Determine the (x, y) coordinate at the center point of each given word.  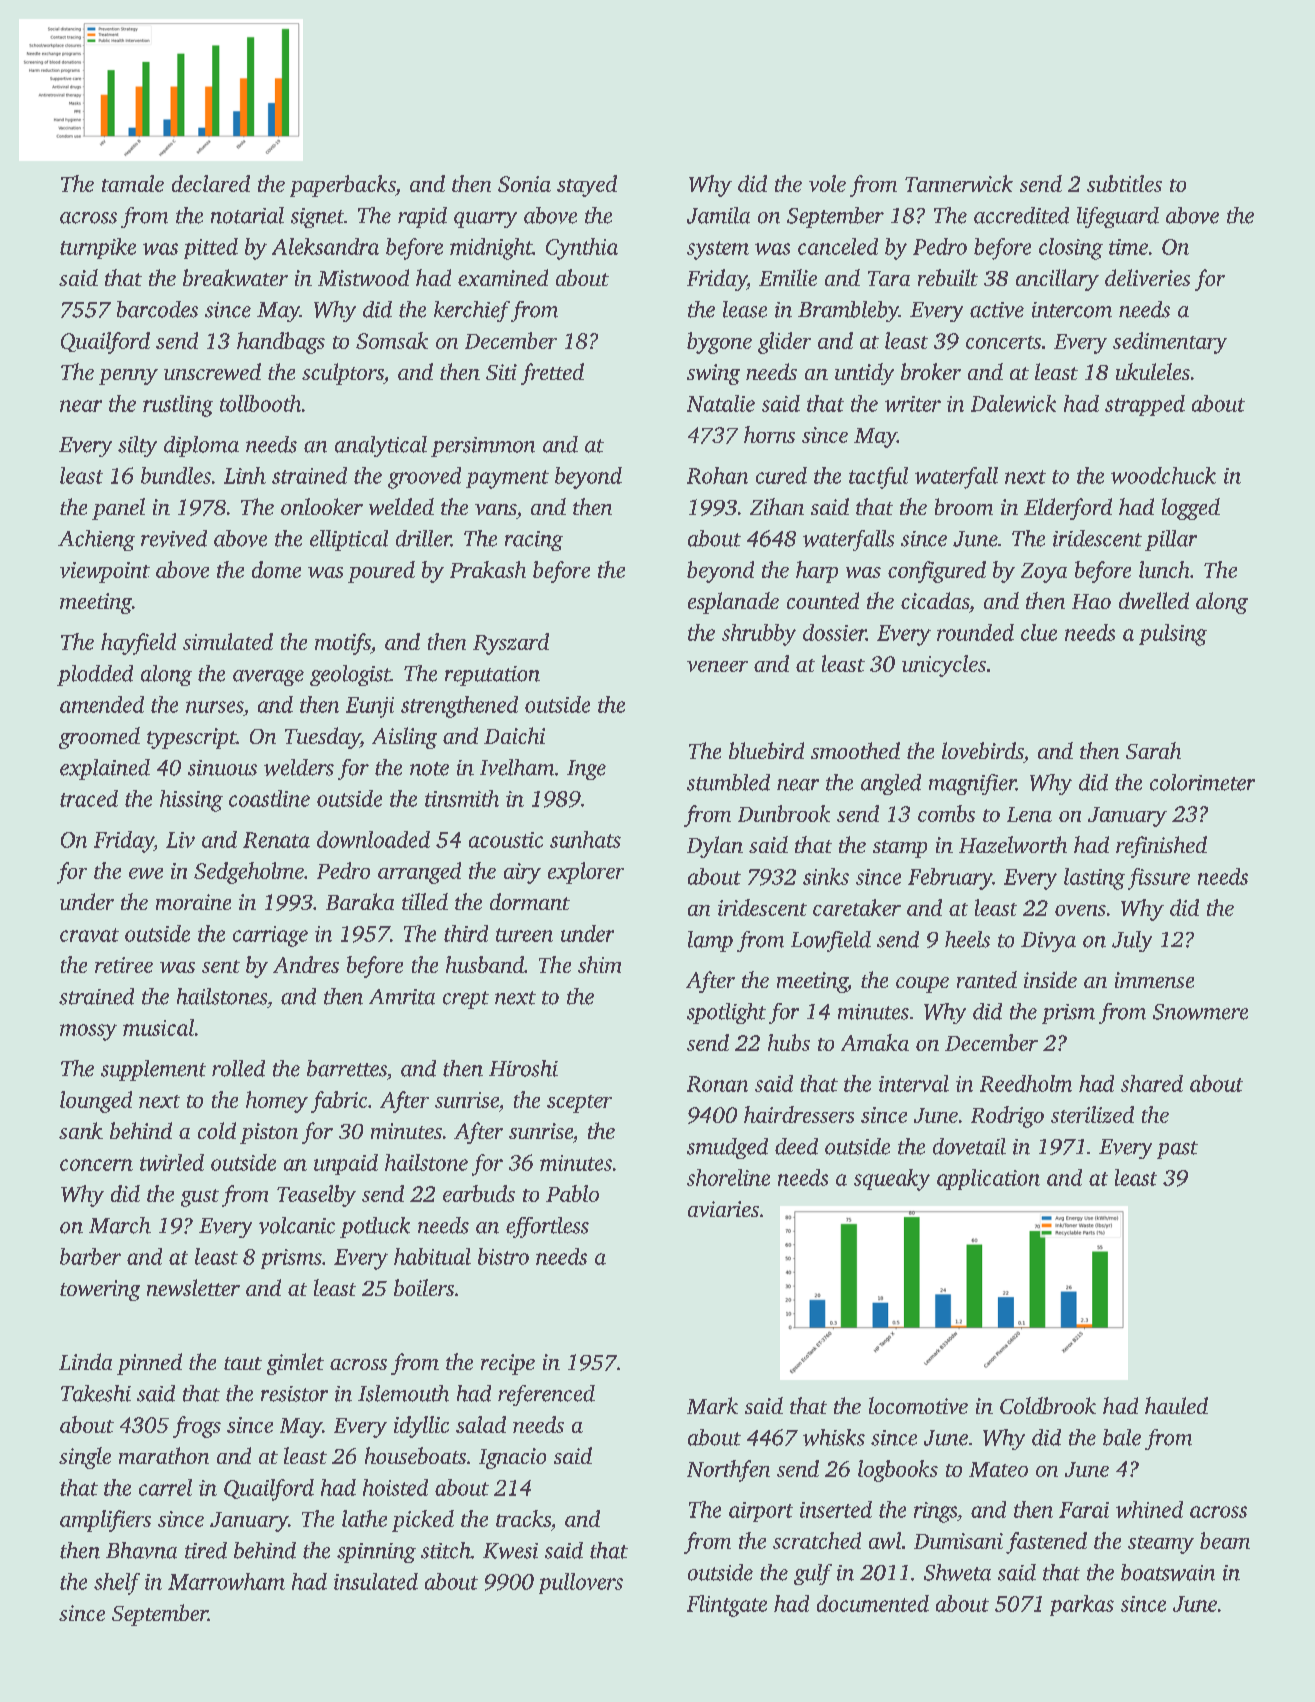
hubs (789, 1042)
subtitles (1124, 183)
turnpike (98, 248)
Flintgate (727, 1606)
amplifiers (105, 1521)
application (988, 1179)
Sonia (524, 184)
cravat (89, 935)
